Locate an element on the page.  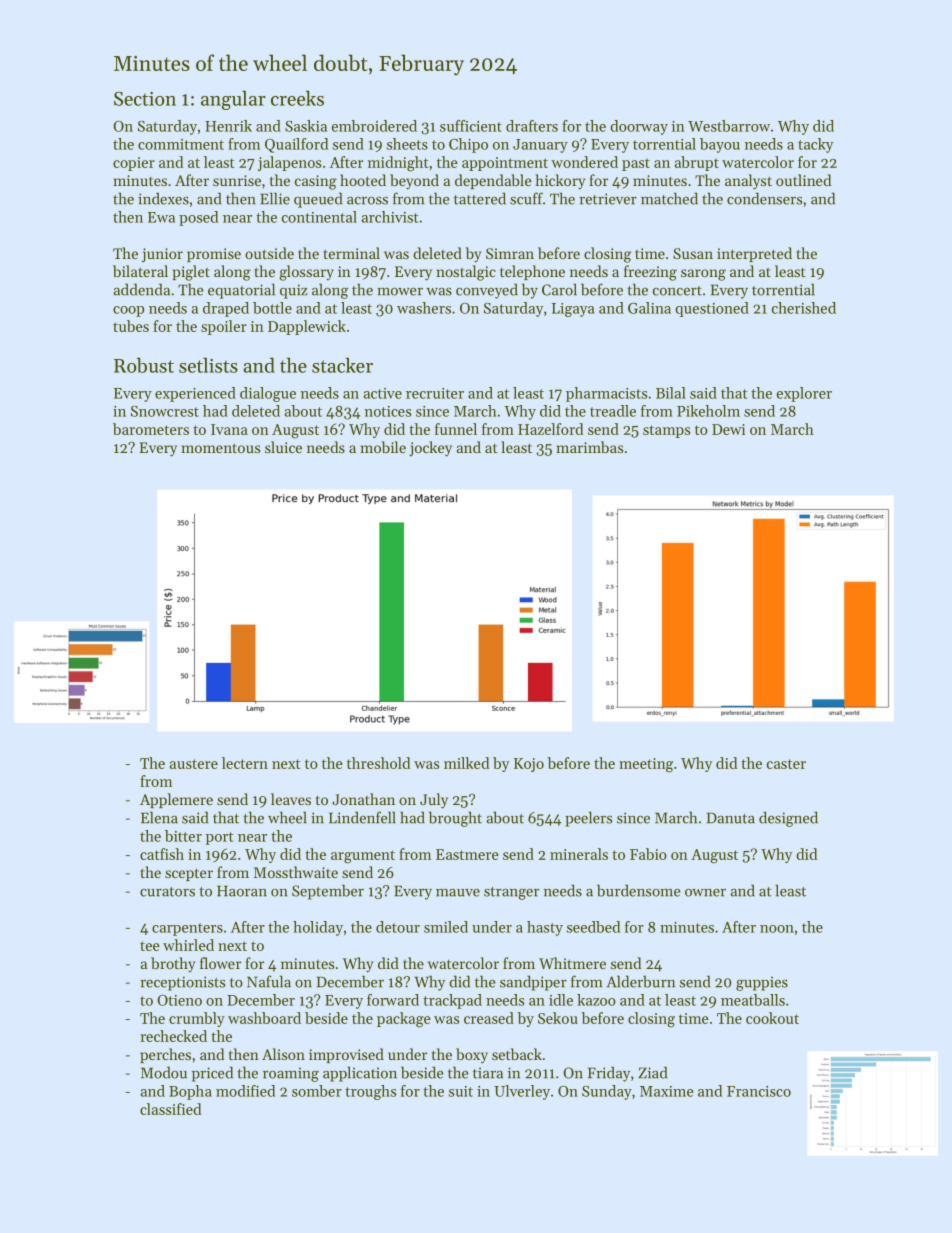
barometers is located at coordinates (151, 429).
